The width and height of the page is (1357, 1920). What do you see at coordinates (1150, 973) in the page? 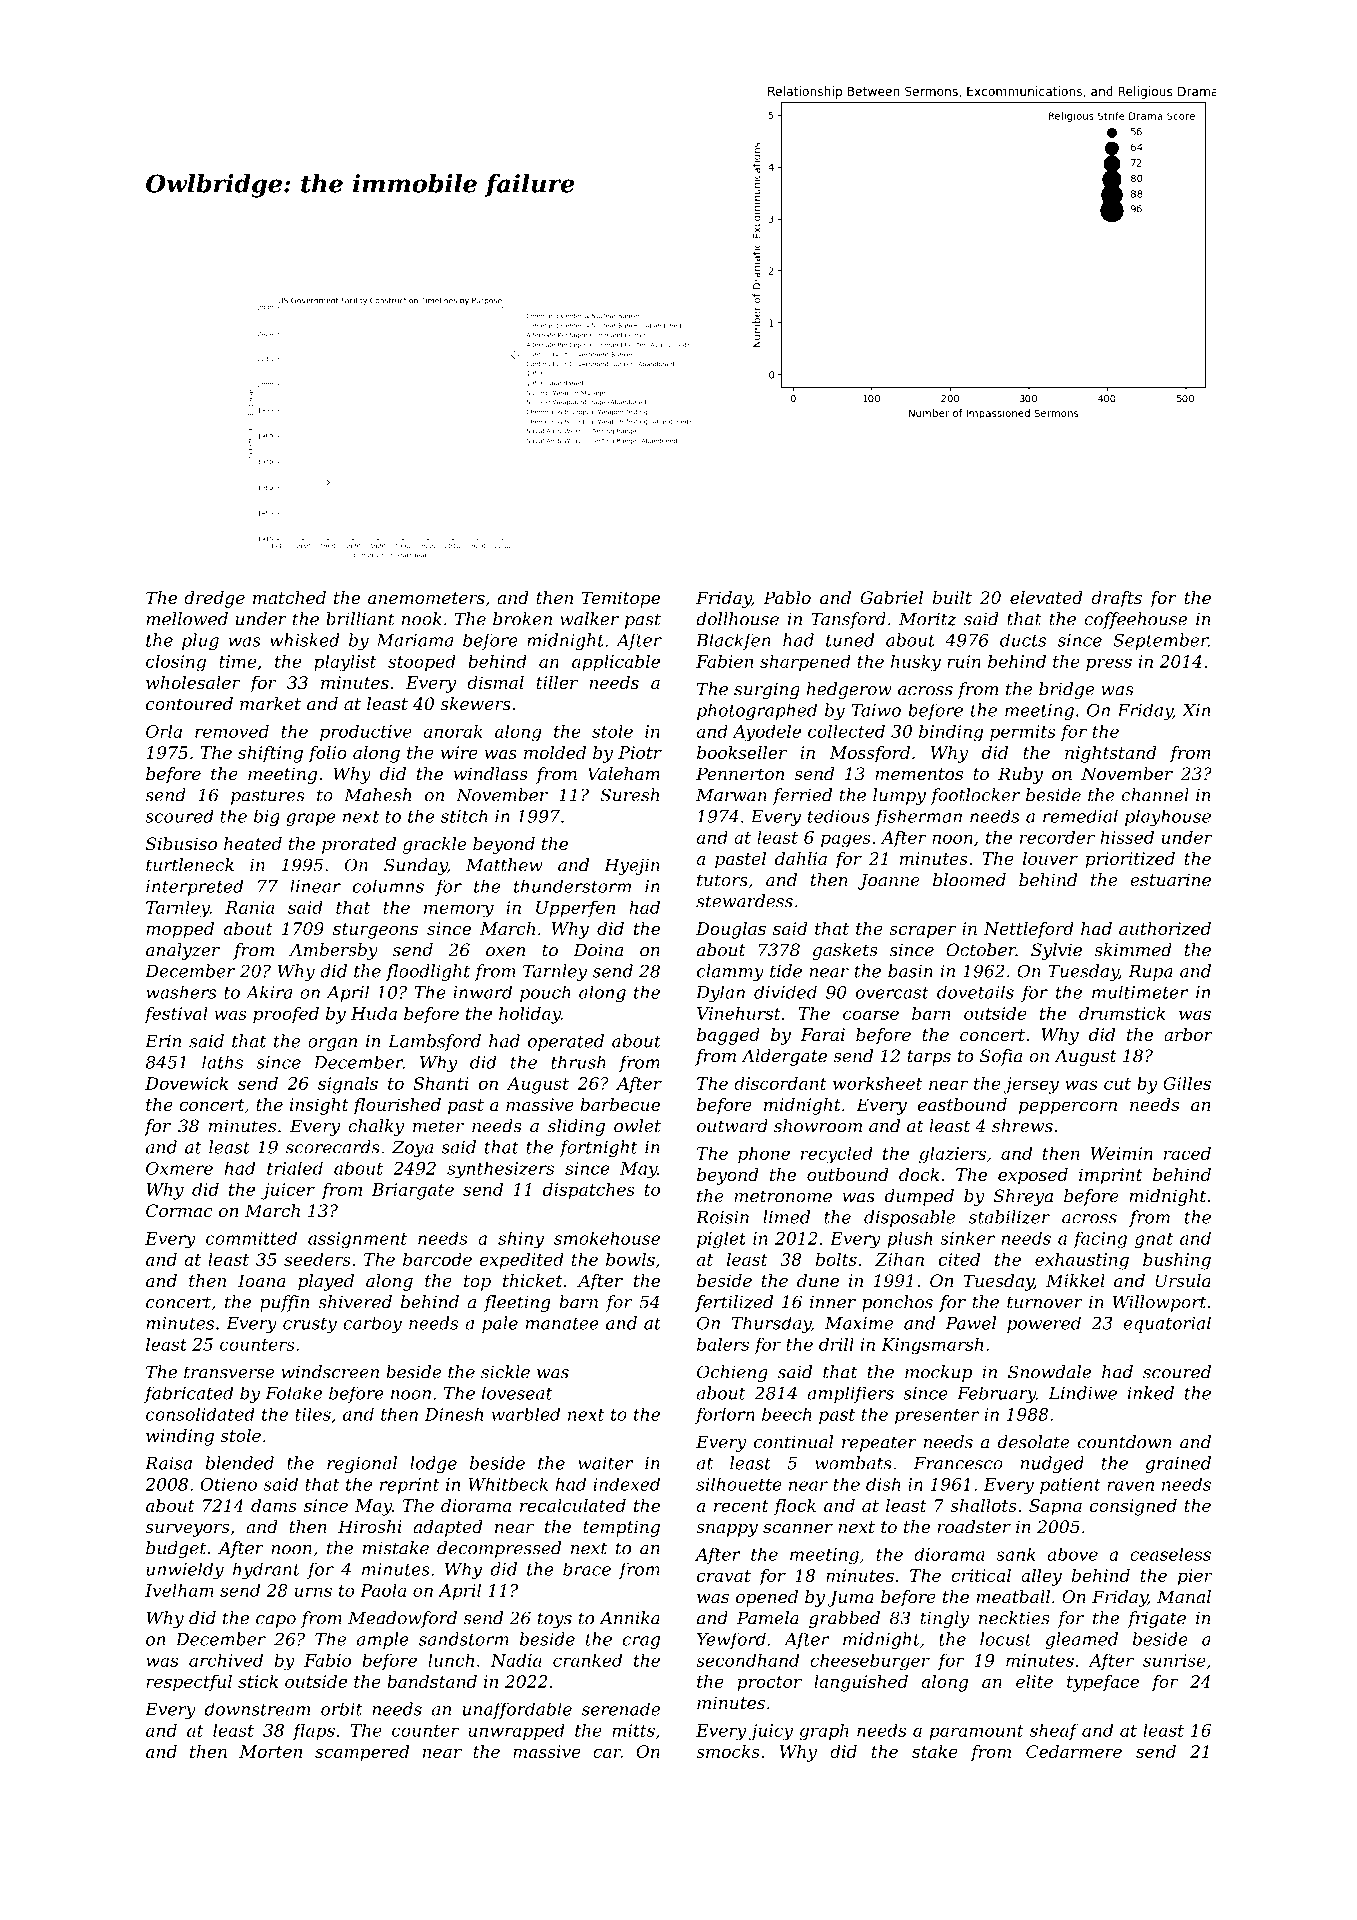
I see `Rupa` at bounding box center [1150, 973].
